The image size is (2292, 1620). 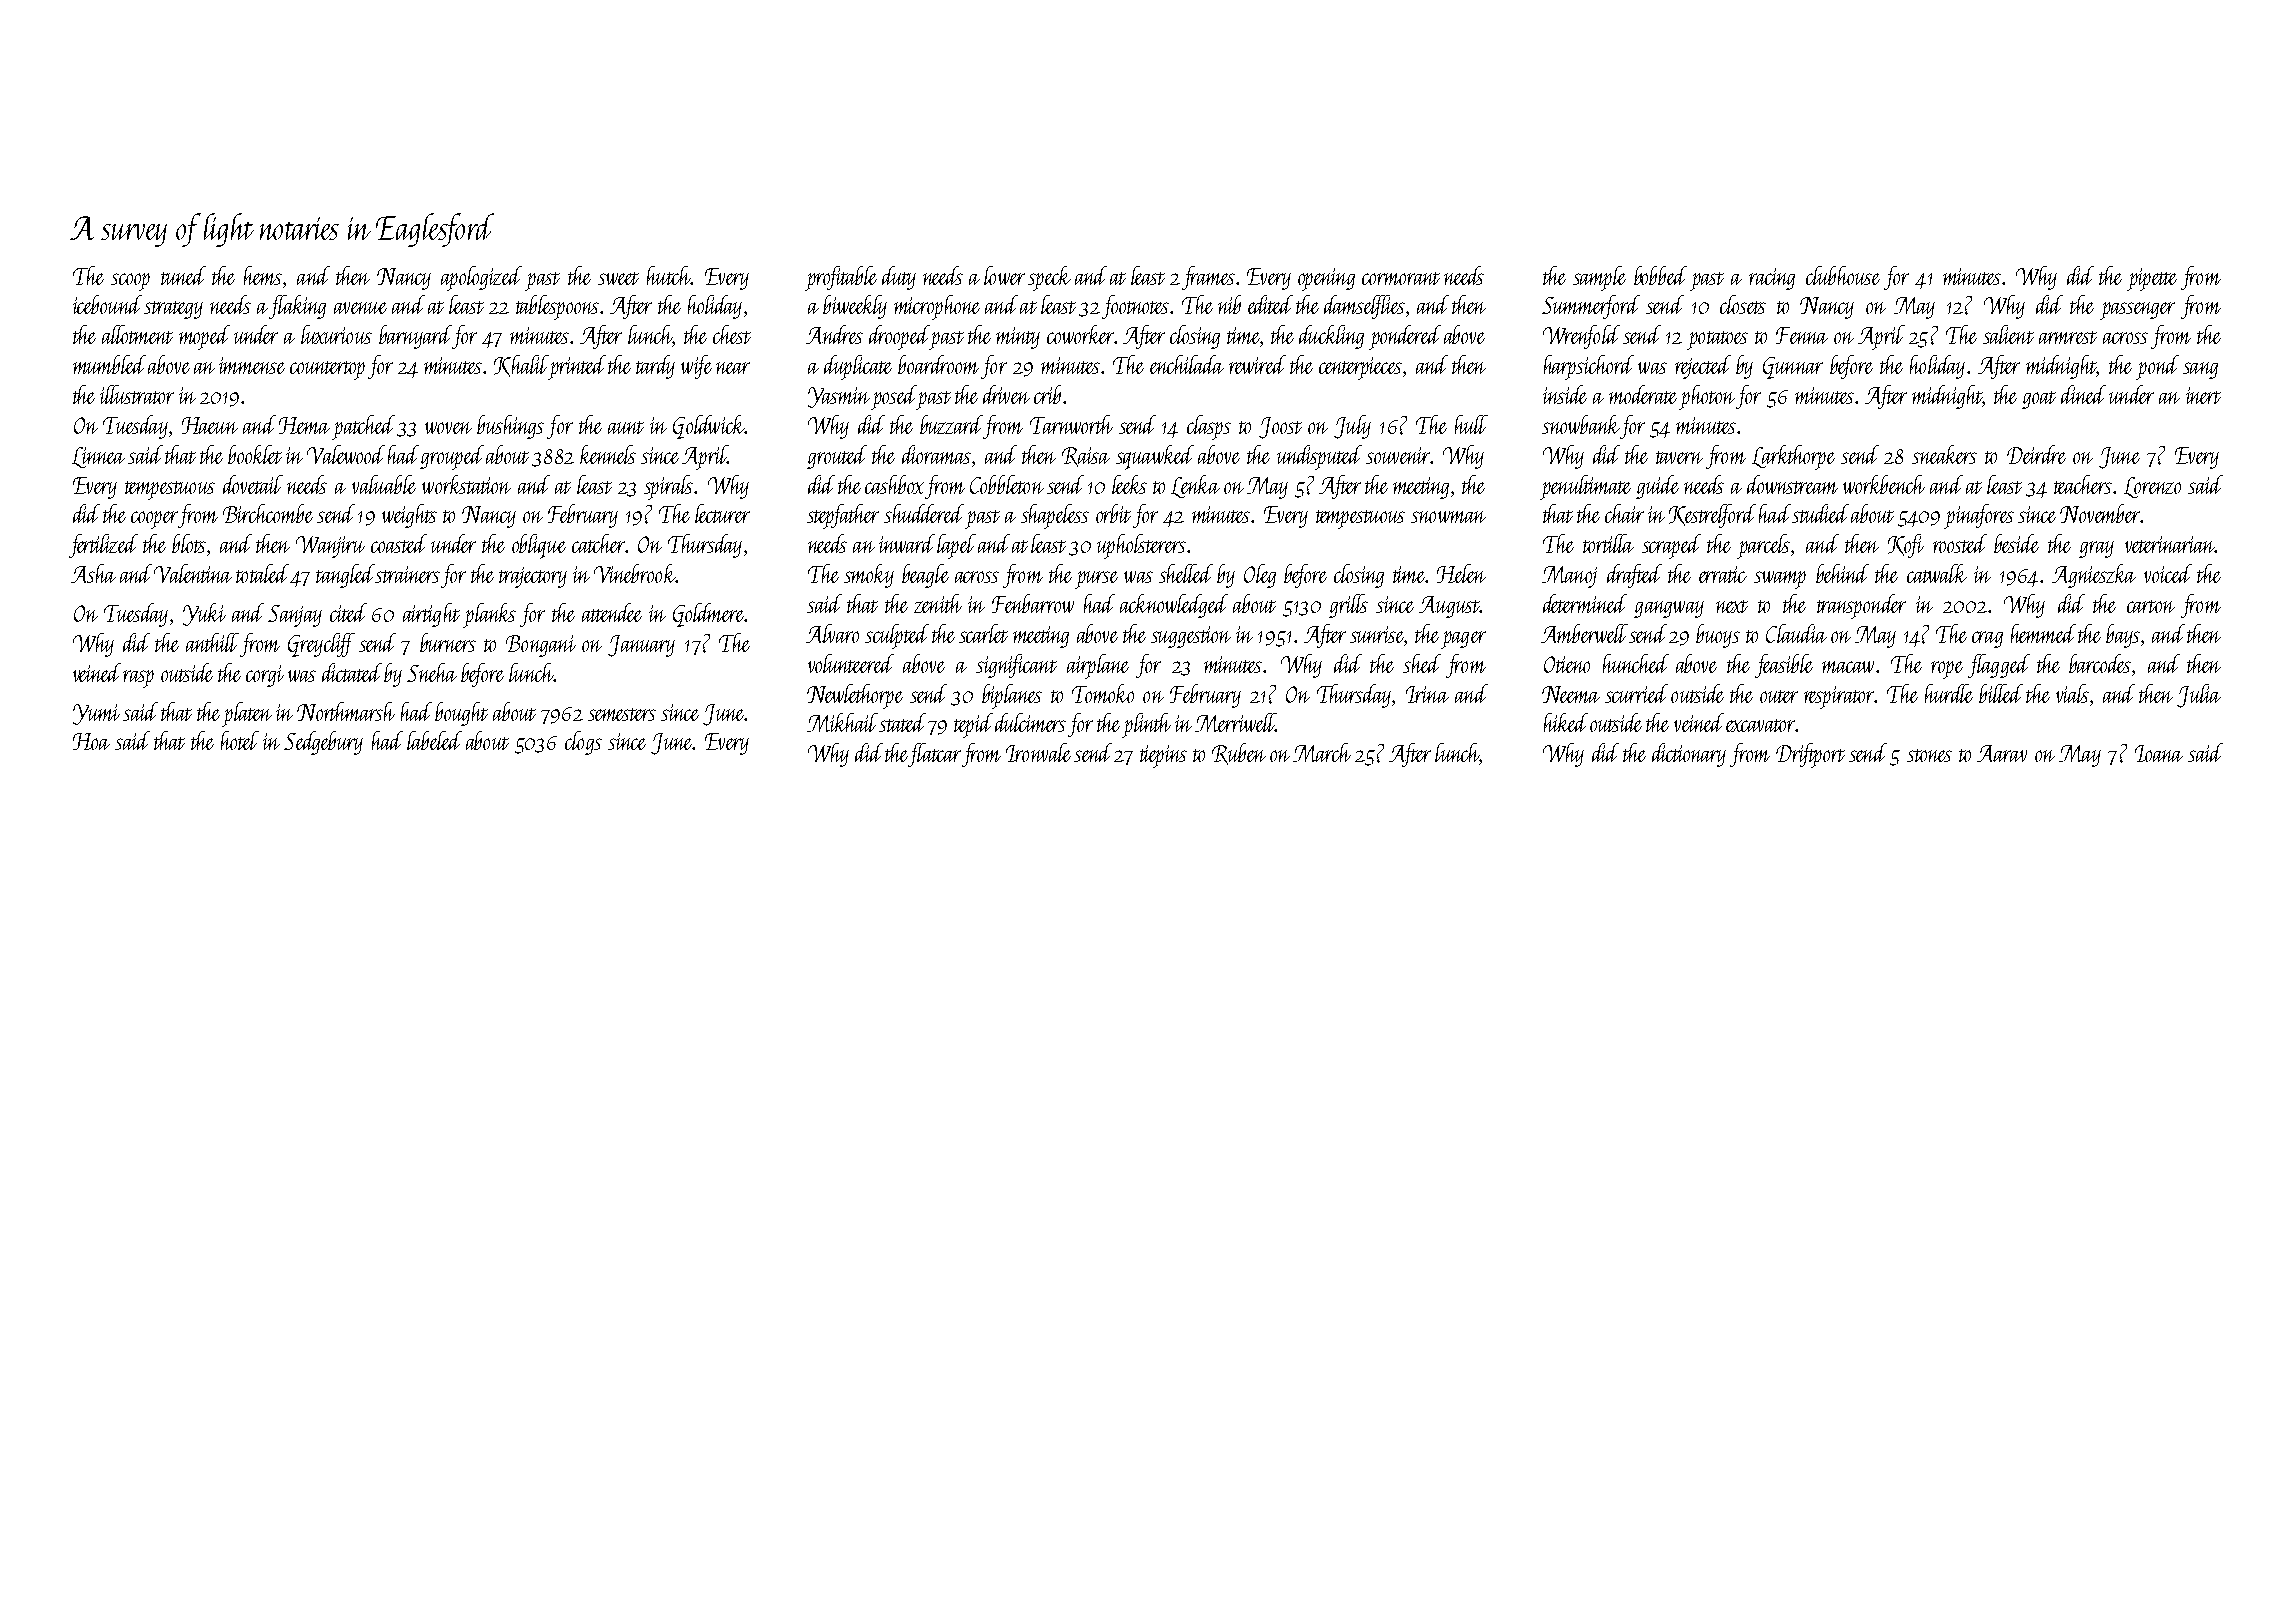 What do you see at coordinates (1187, 364) in the image?
I see `enchilada` at bounding box center [1187, 364].
